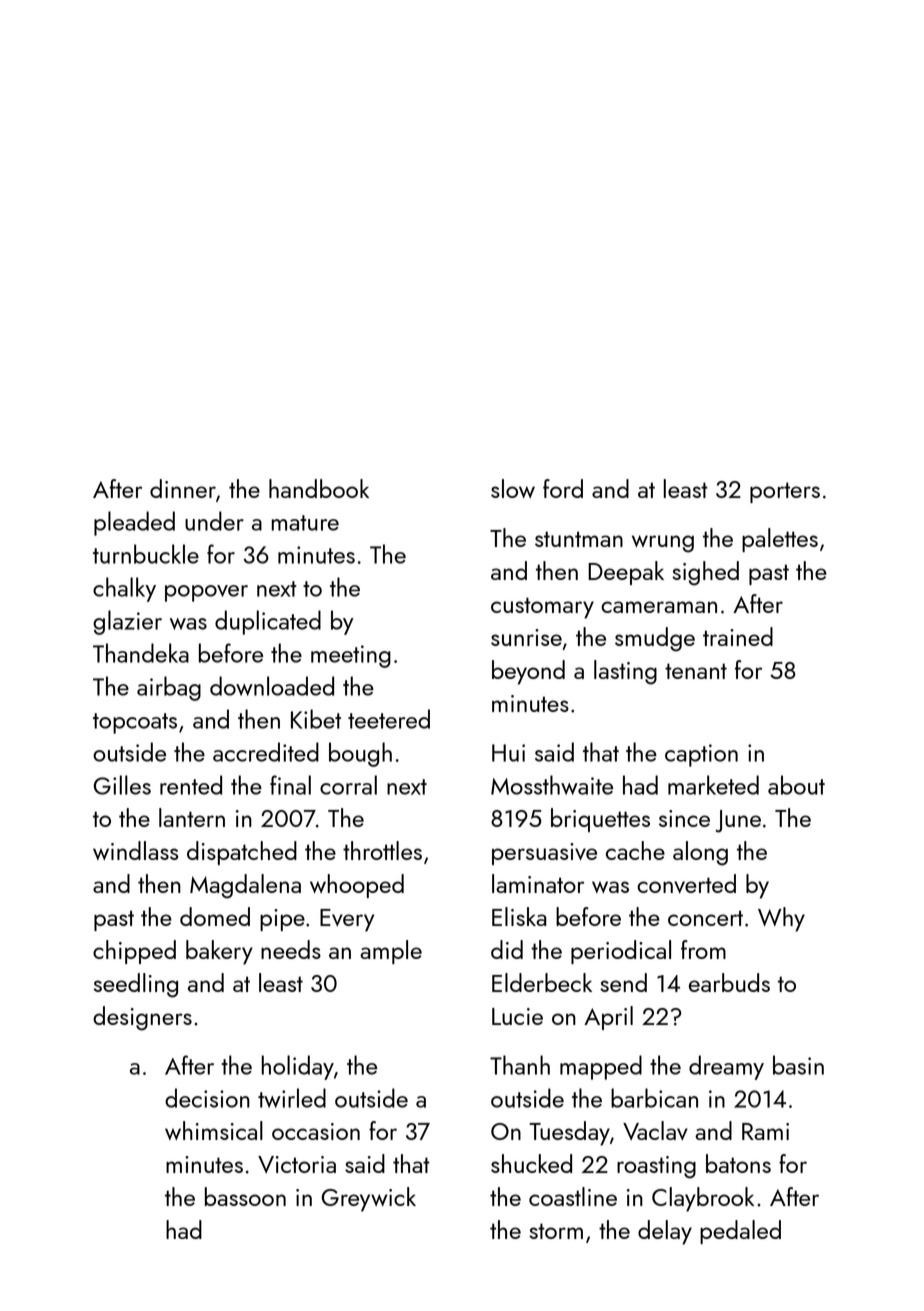  I want to click on pleaded, so click(134, 523).
